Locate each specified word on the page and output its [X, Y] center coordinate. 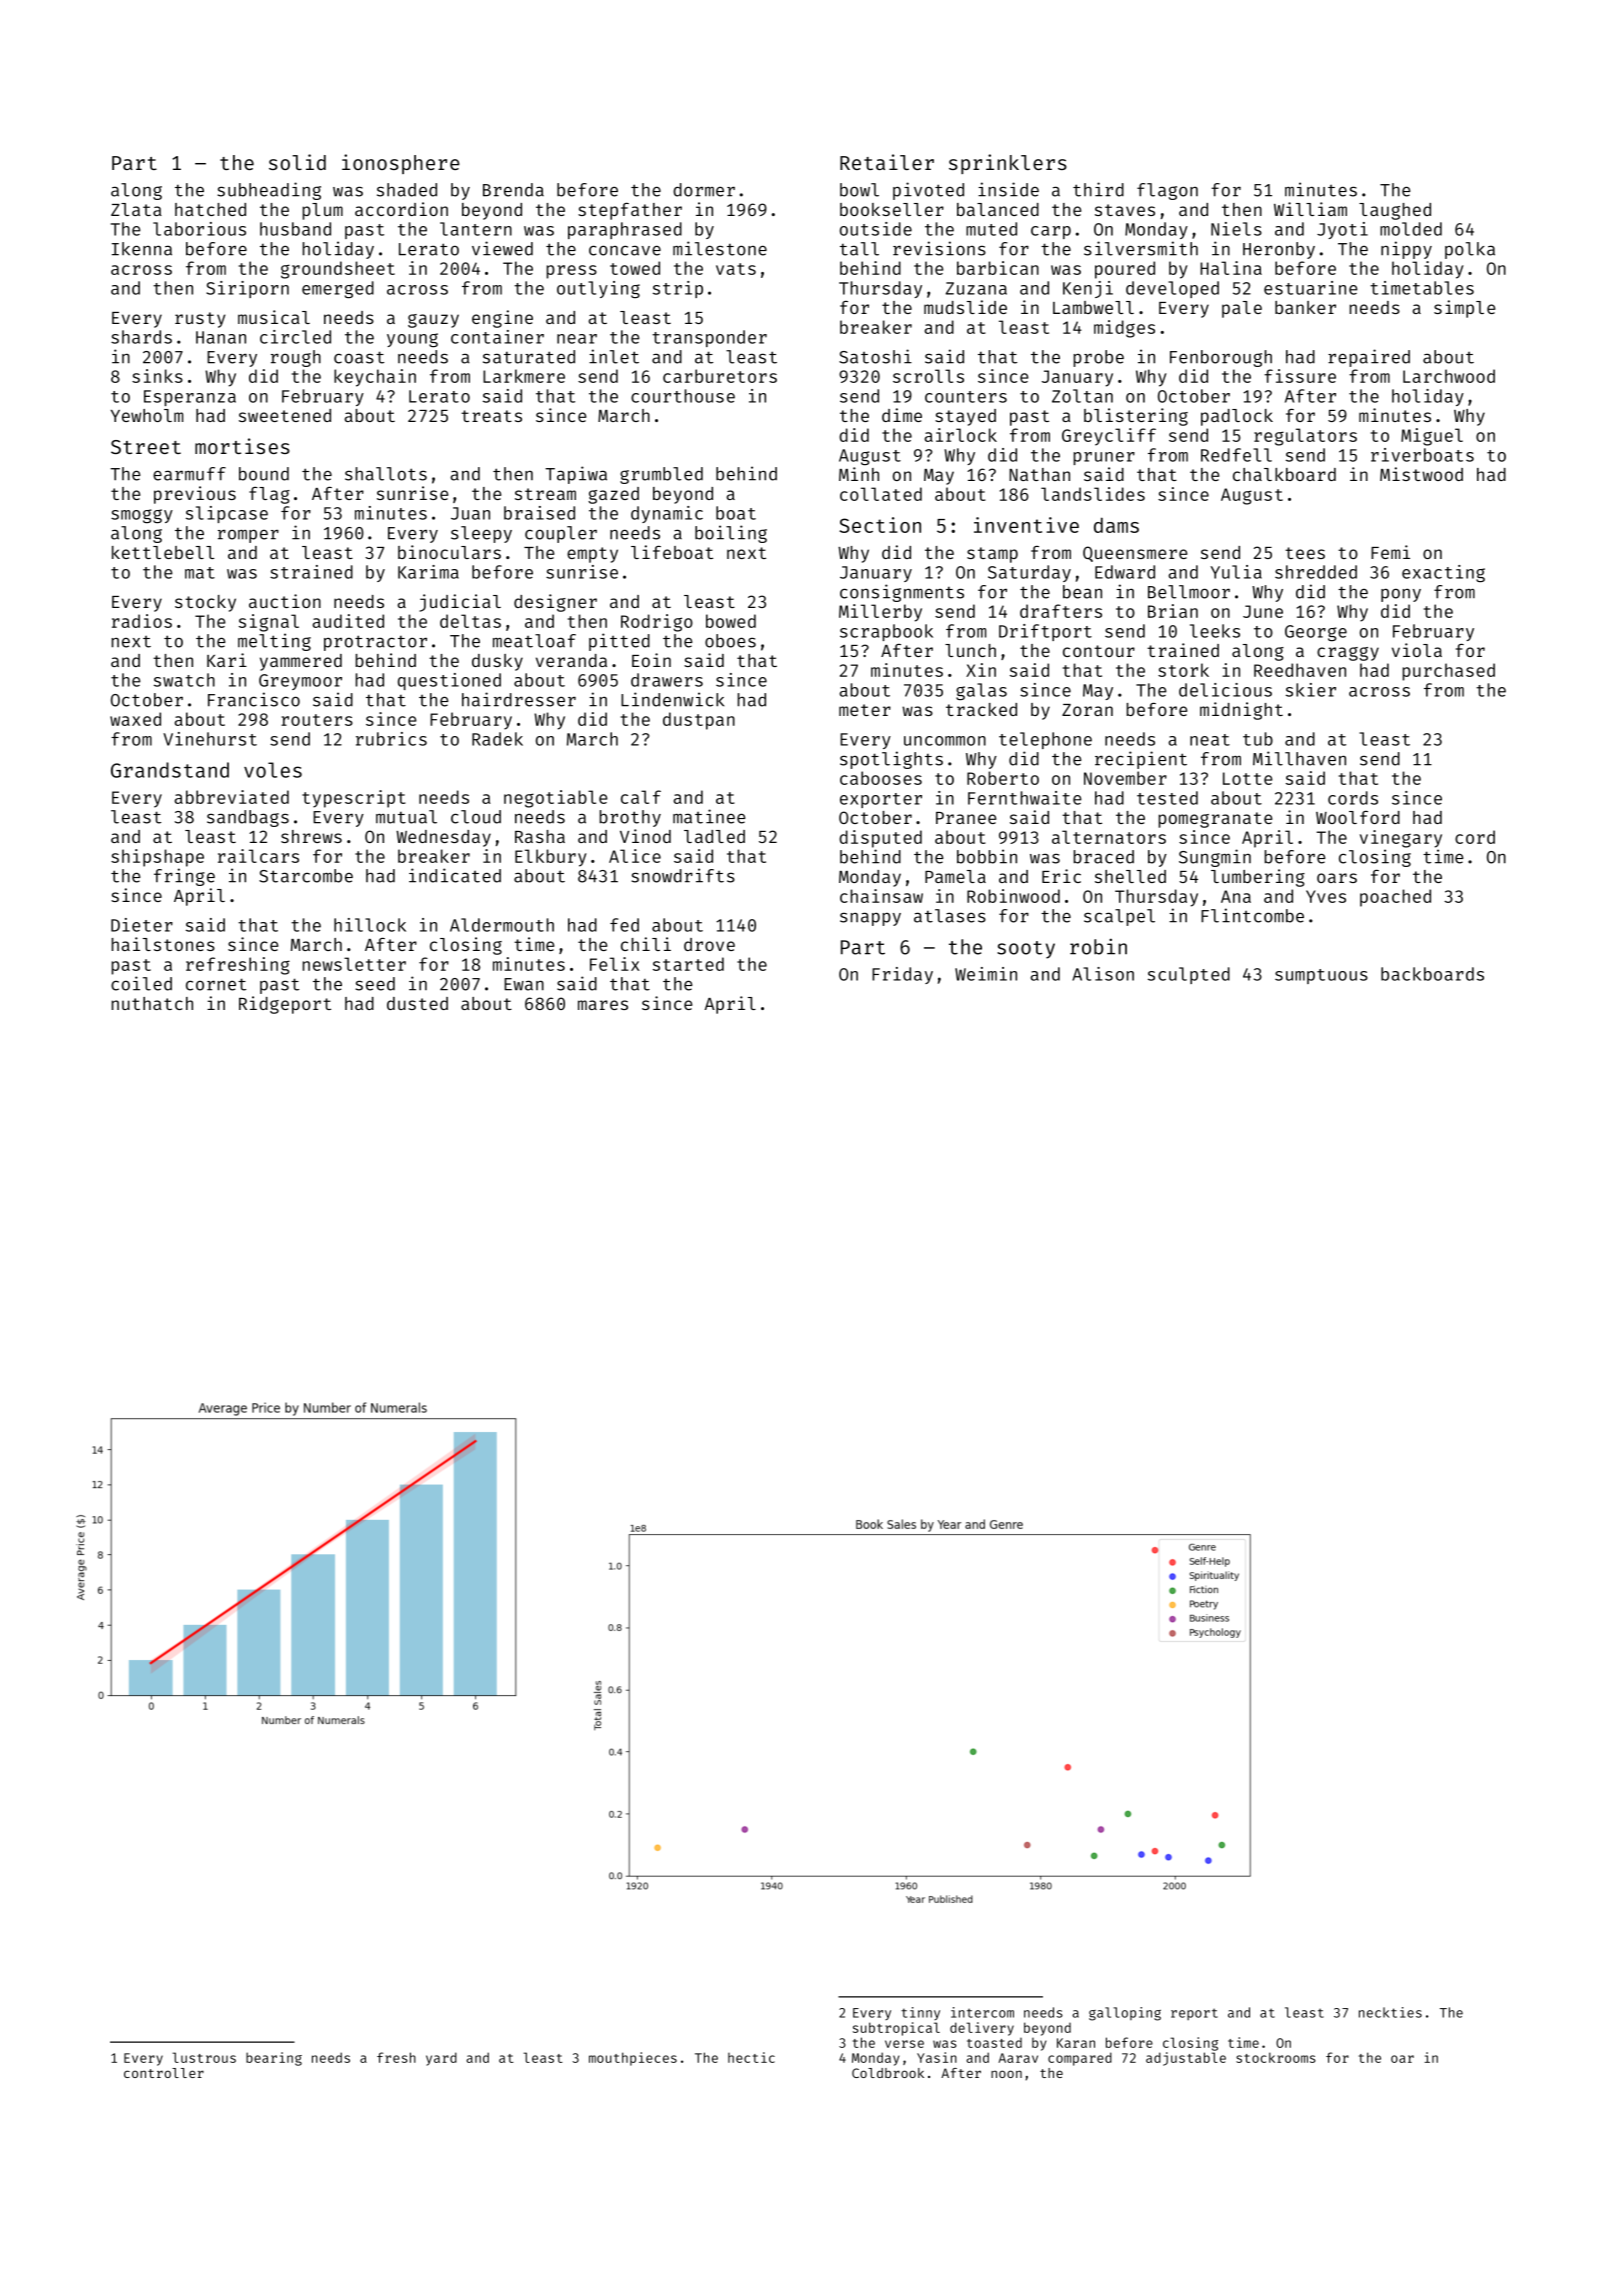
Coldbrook [888, 2073]
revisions [939, 248]
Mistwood [1421, 474]
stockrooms [1276, 2057]
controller [164, 2073]
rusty [200, 320]
